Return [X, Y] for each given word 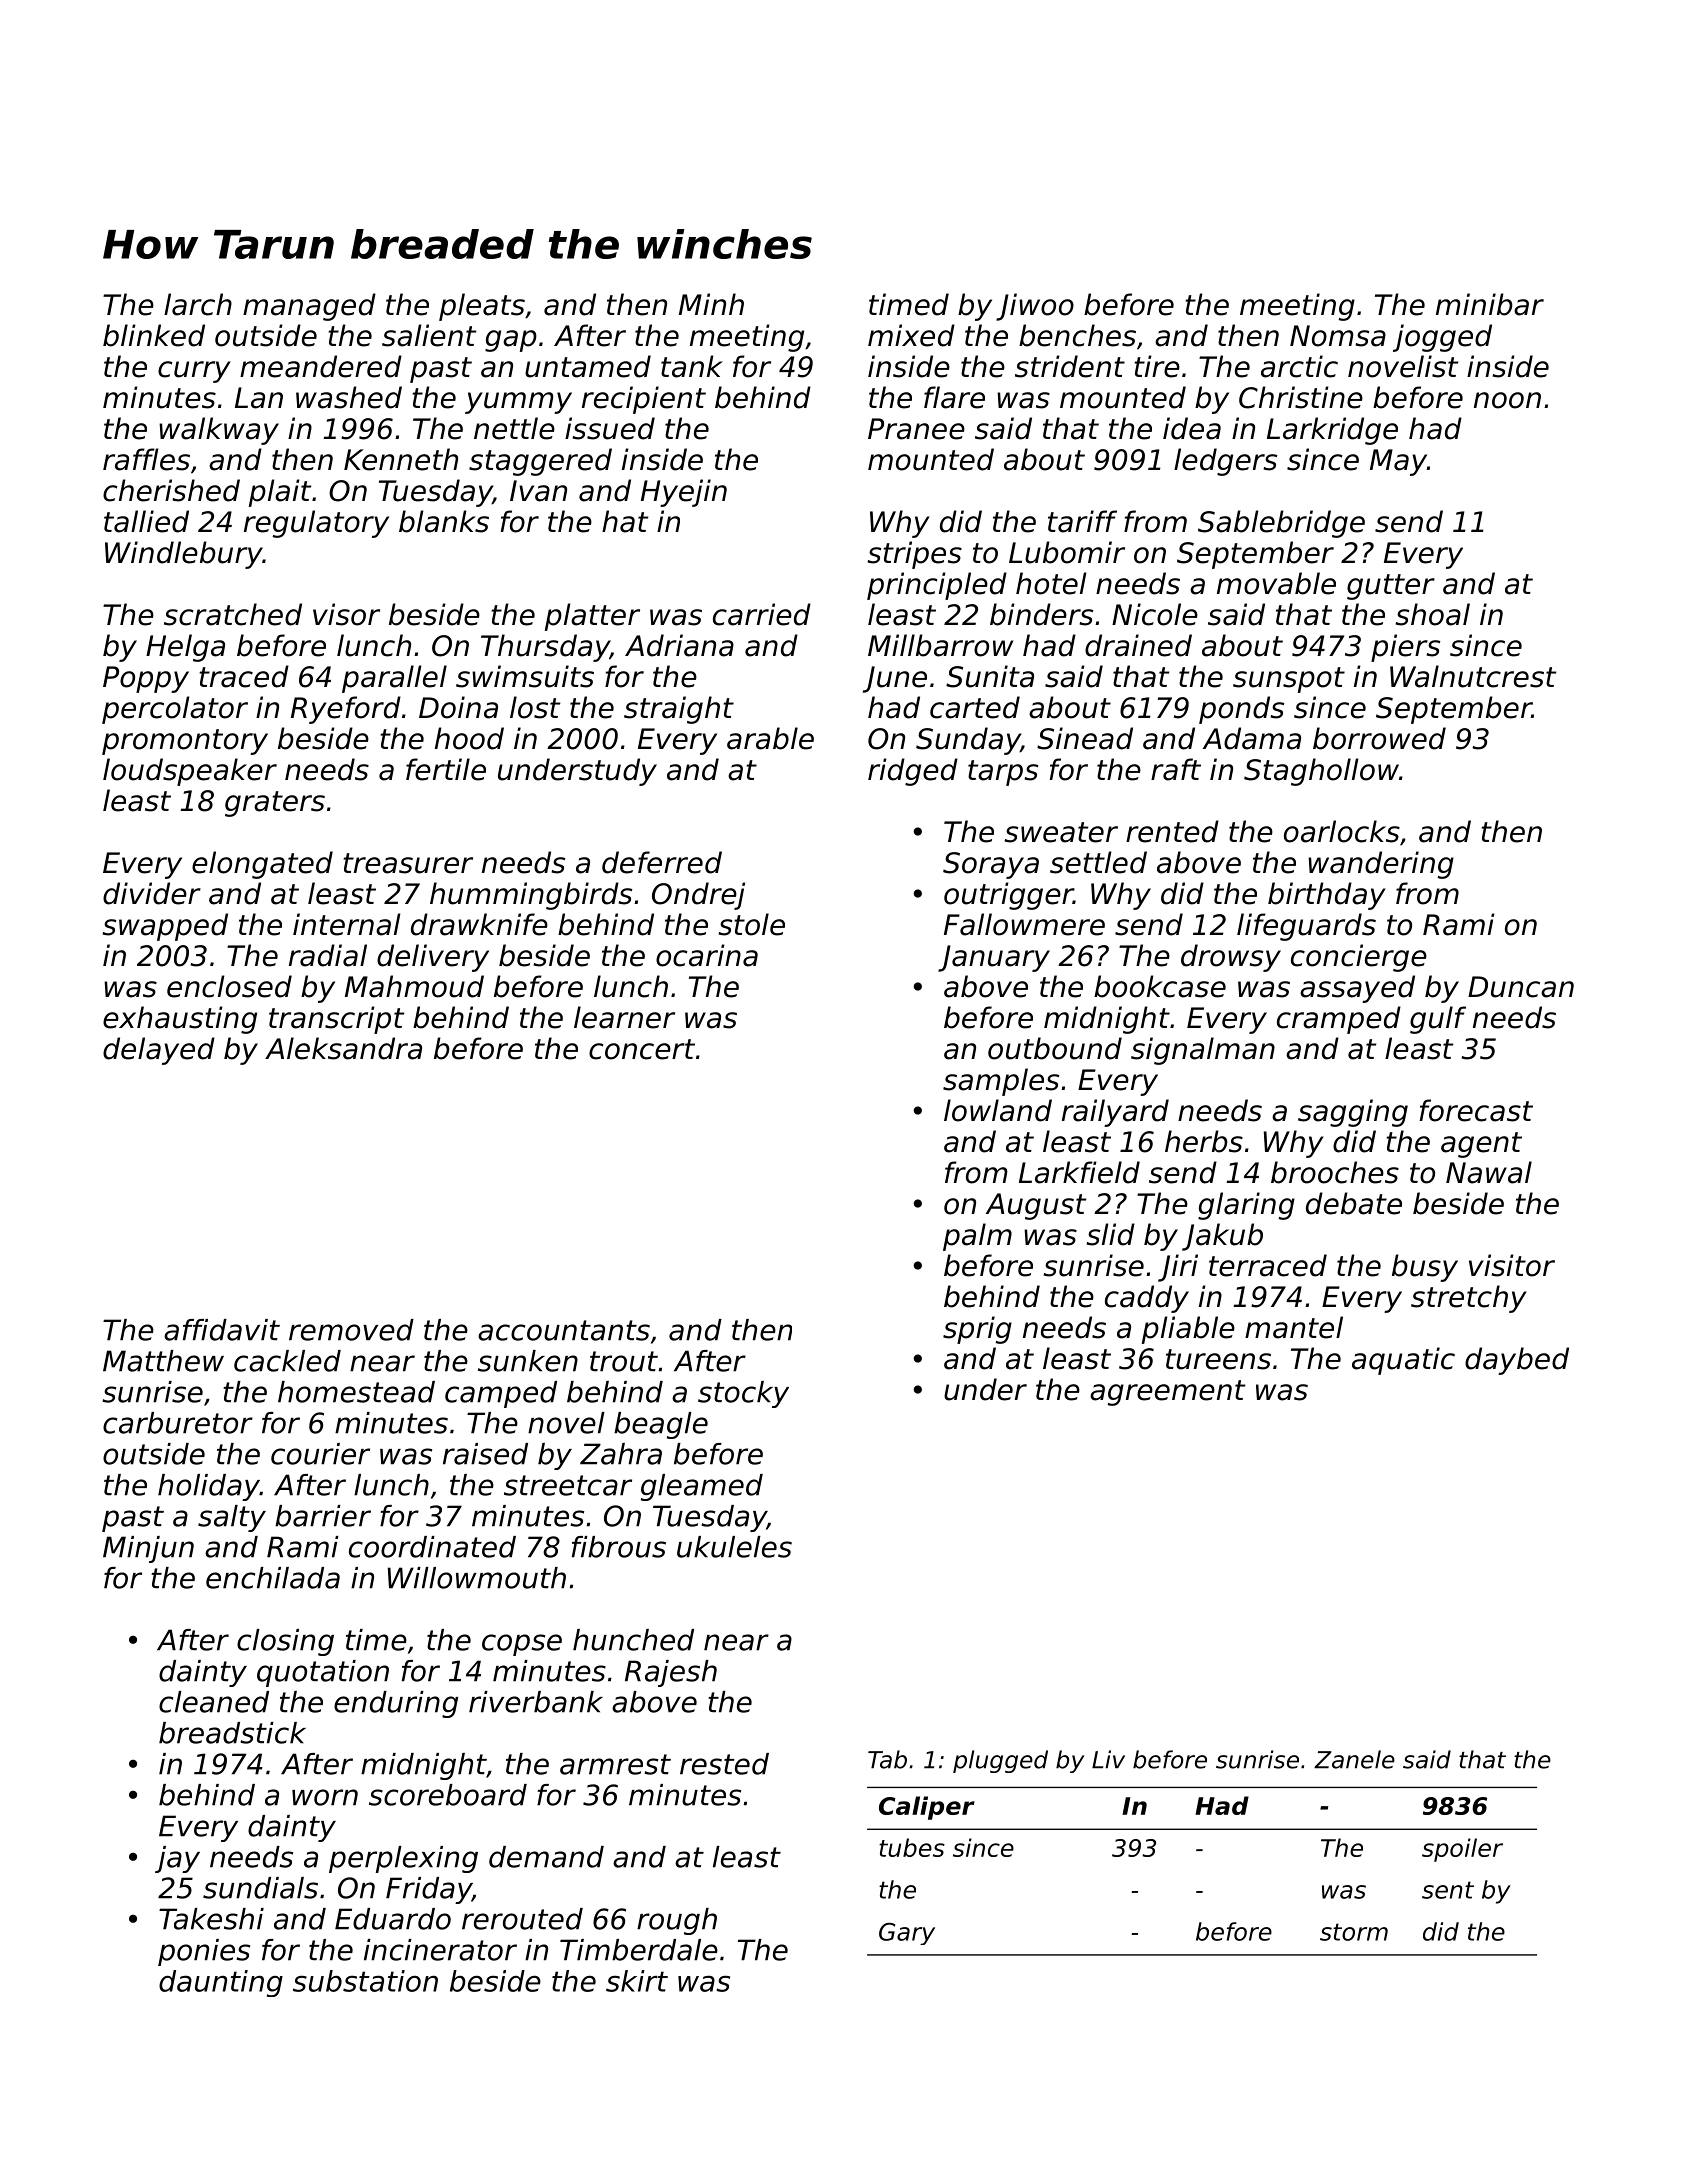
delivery [433, 958]
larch [198, 304]
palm [977, 1237]
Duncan [1521, 987]
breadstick [232, 1733]
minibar [1490, 304]
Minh [711, 304]
